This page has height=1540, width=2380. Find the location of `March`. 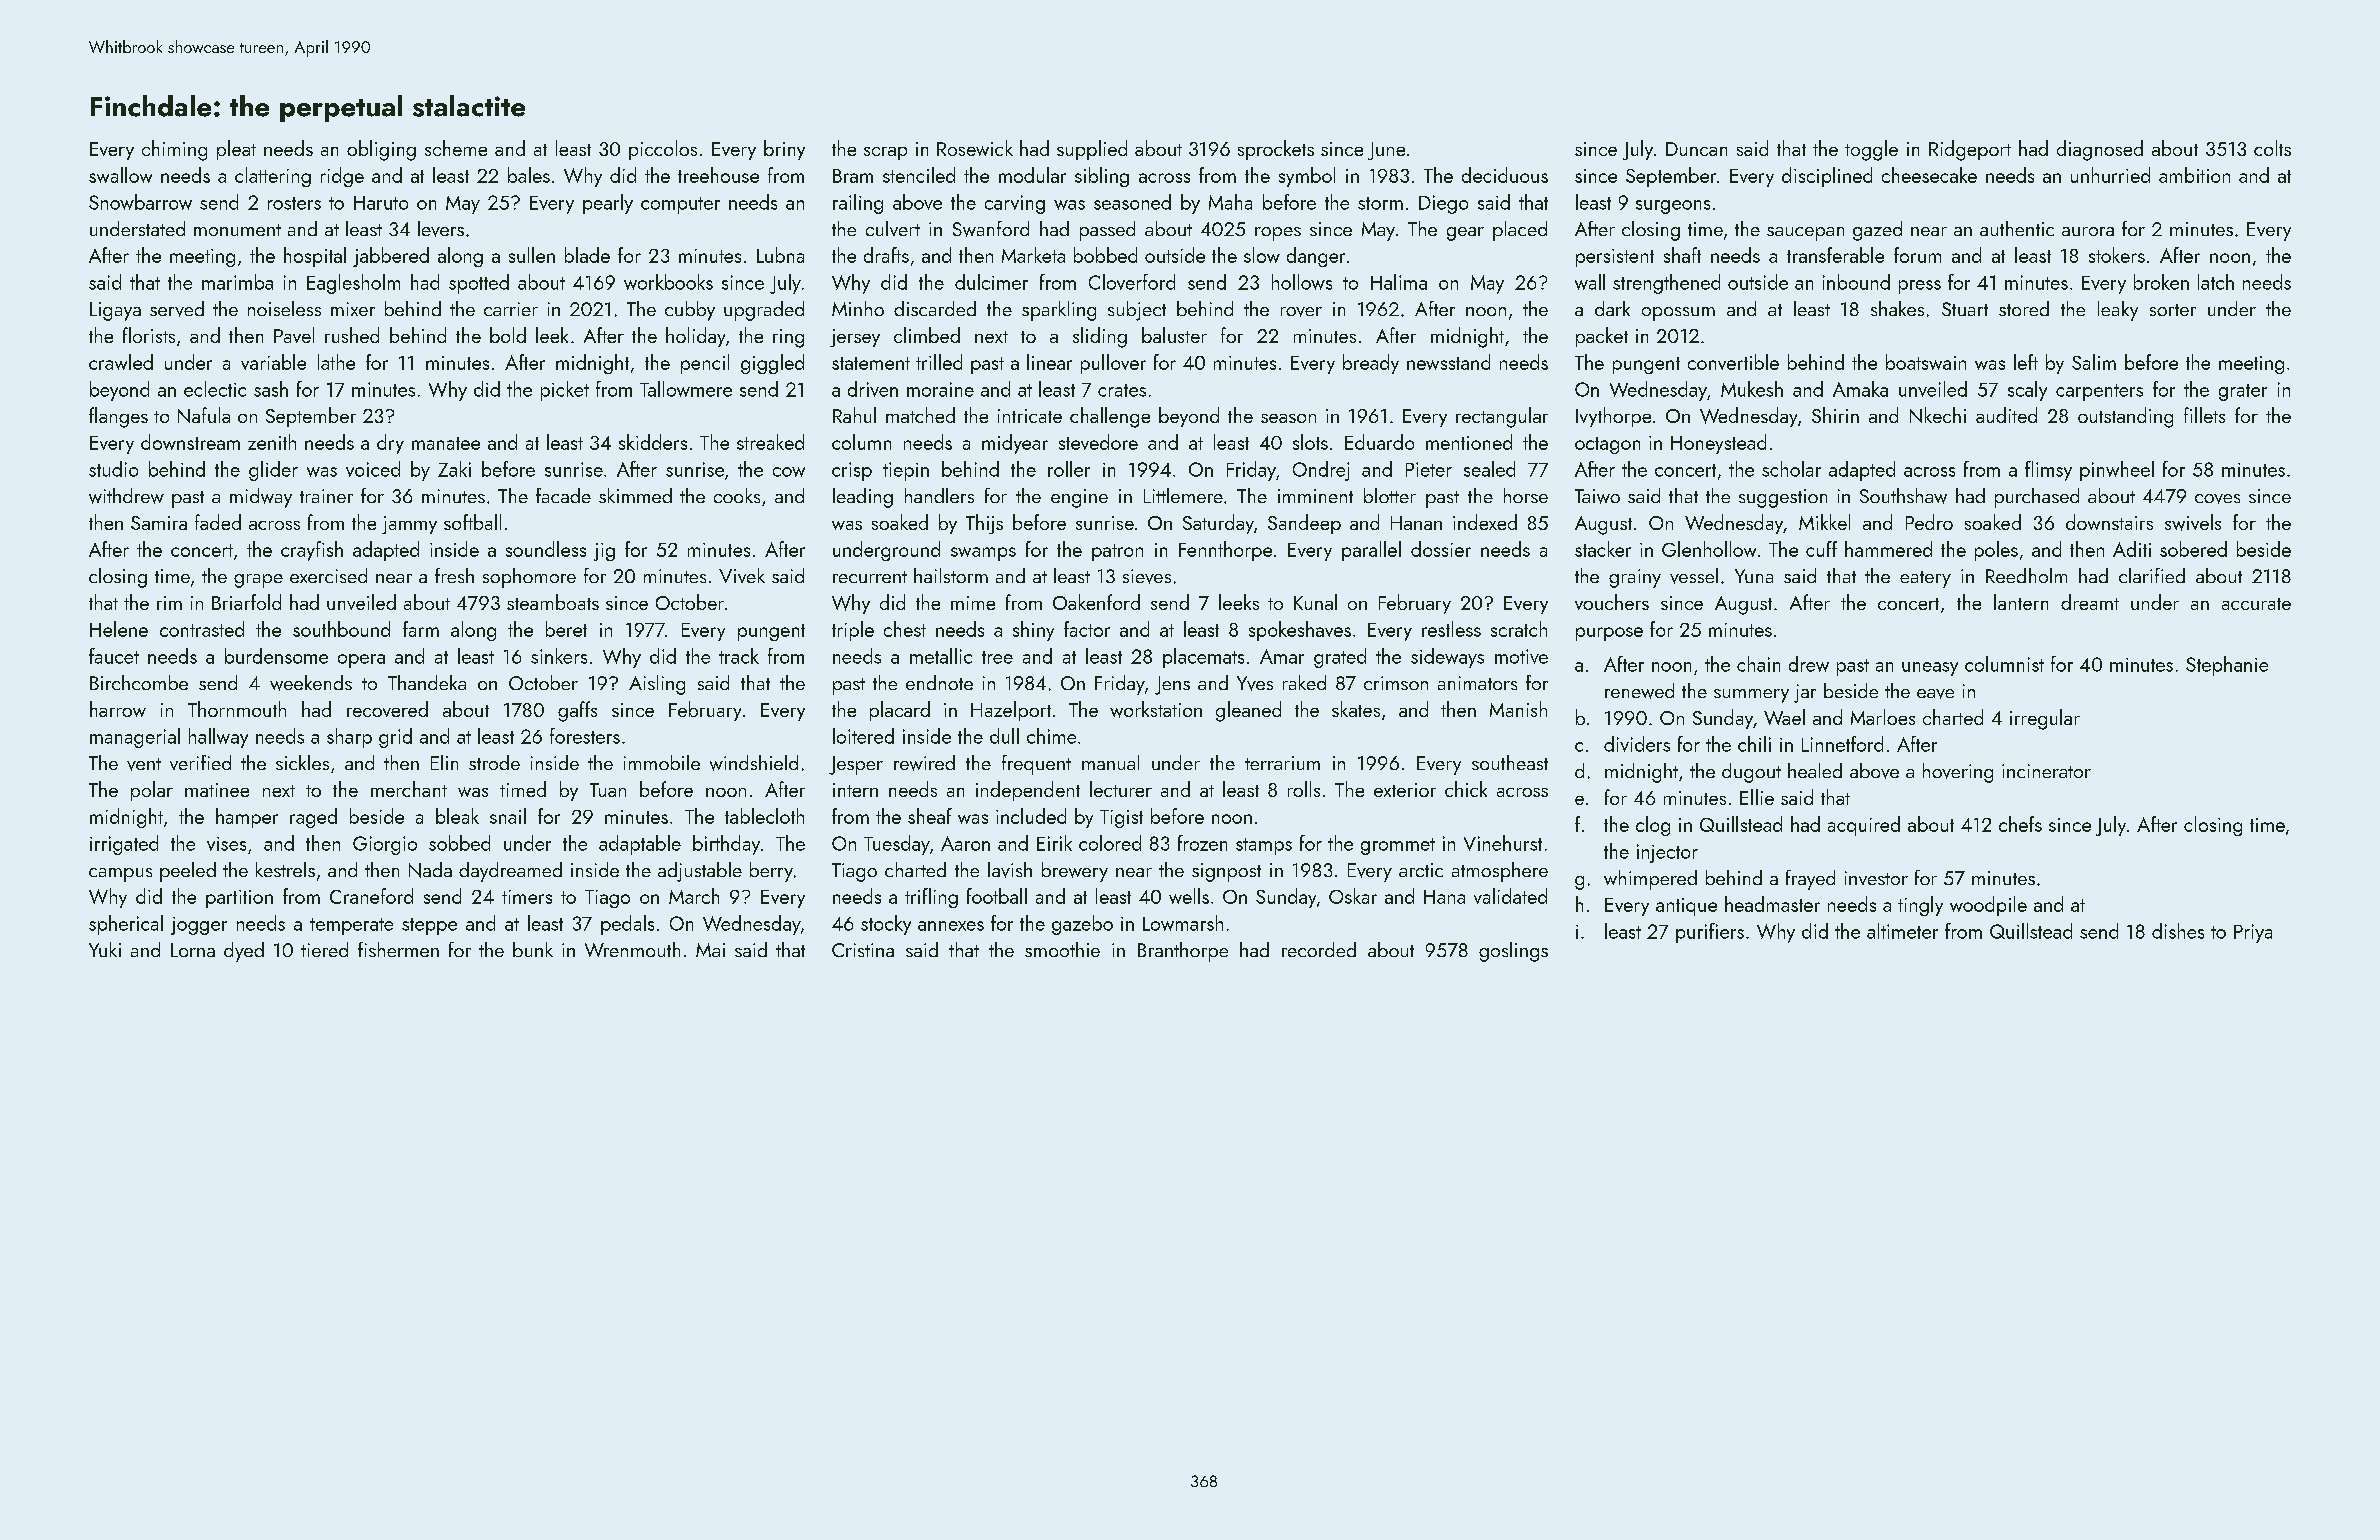

March is located at coordinates (694, 896).
